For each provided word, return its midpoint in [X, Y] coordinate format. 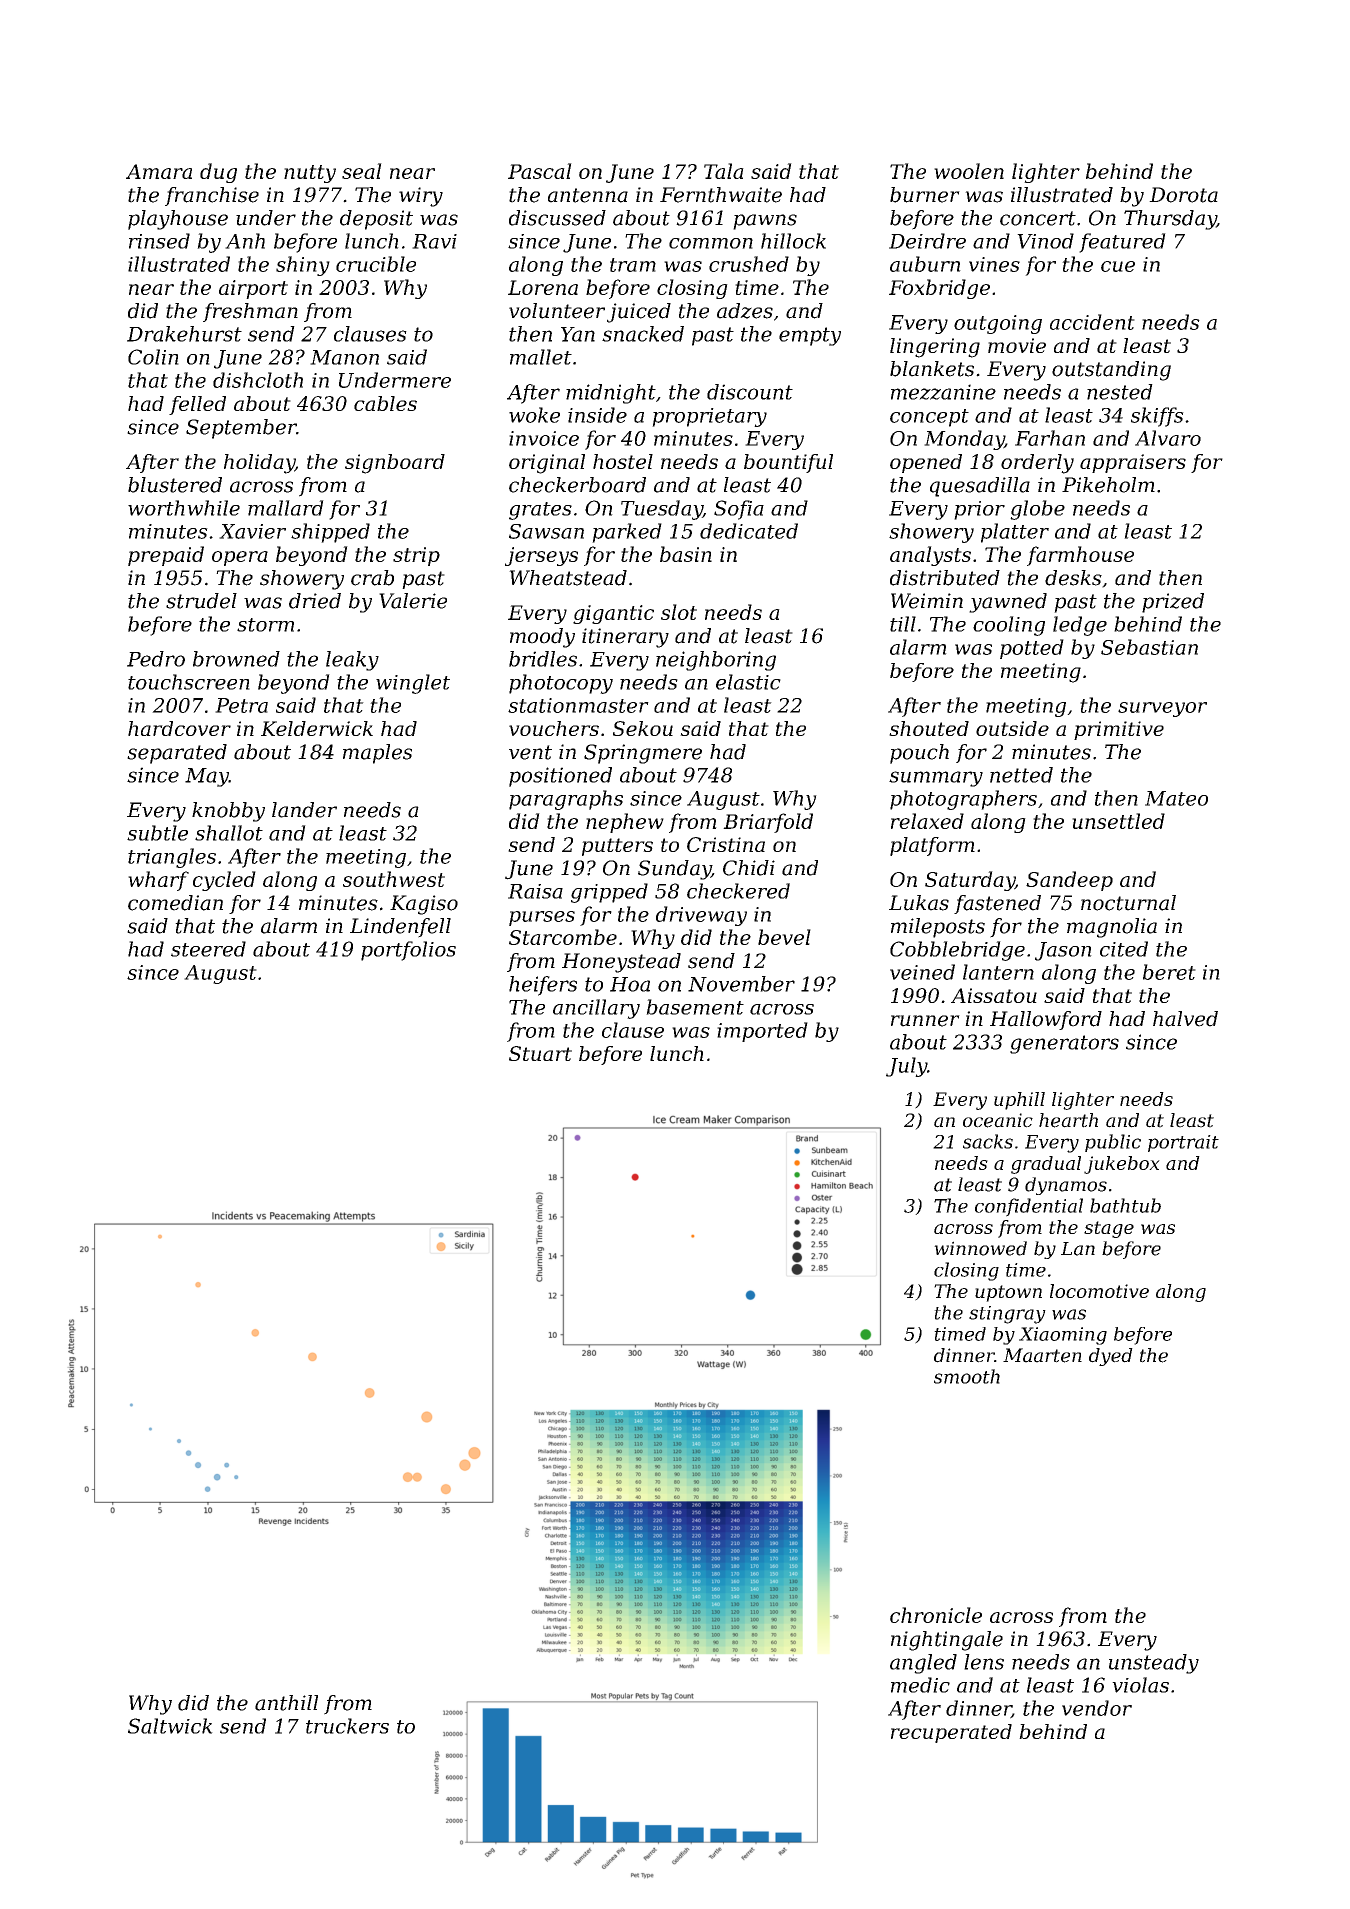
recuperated [951, 1733]
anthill [286, 1703]
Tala [724, 171]
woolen [969, 171]
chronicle [936, 1615]
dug [218, 173]
